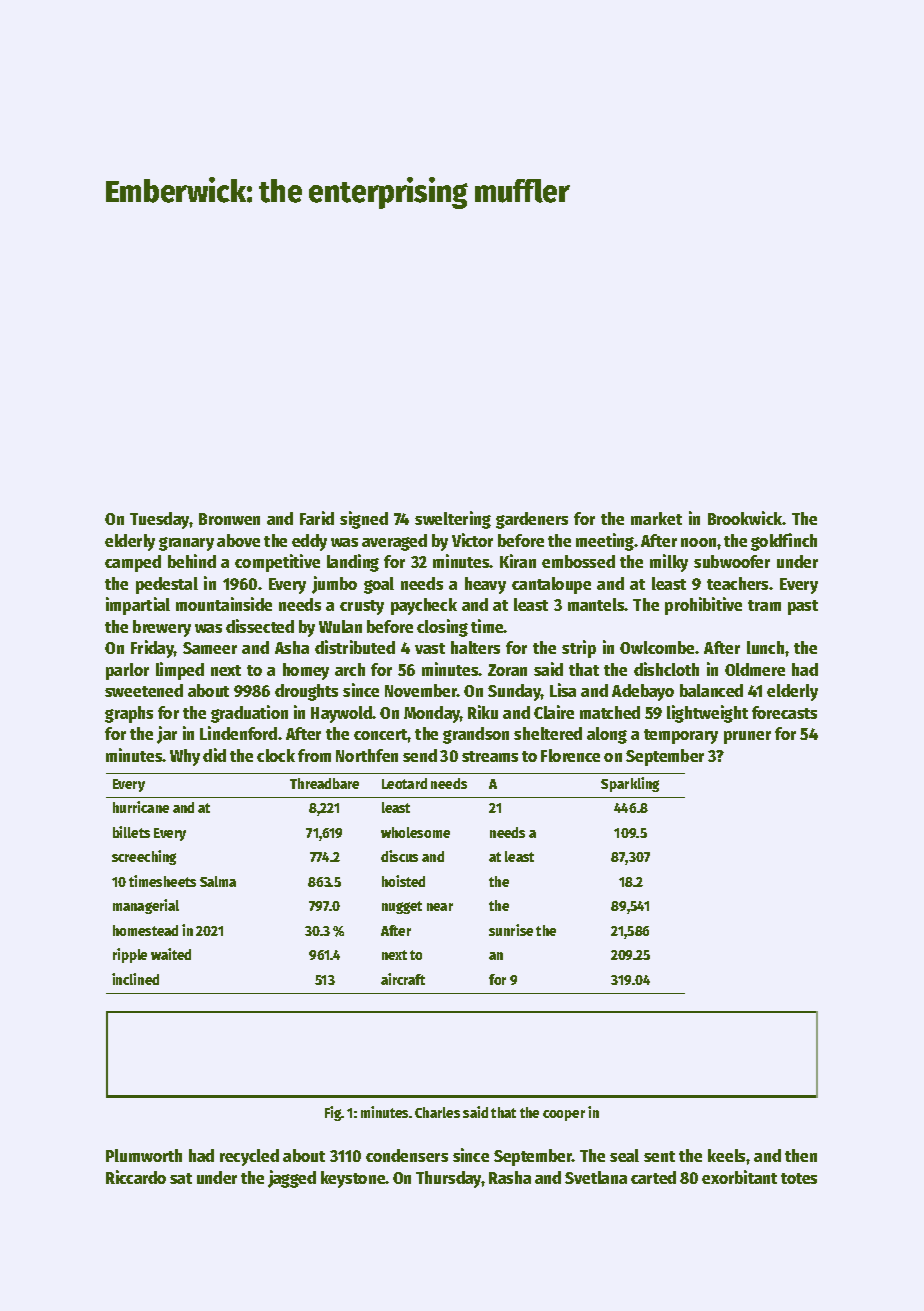  What do you see at coordinates (511, 930) in the screenshot?
I see `sunrise` at bounding box center [511, 930].
